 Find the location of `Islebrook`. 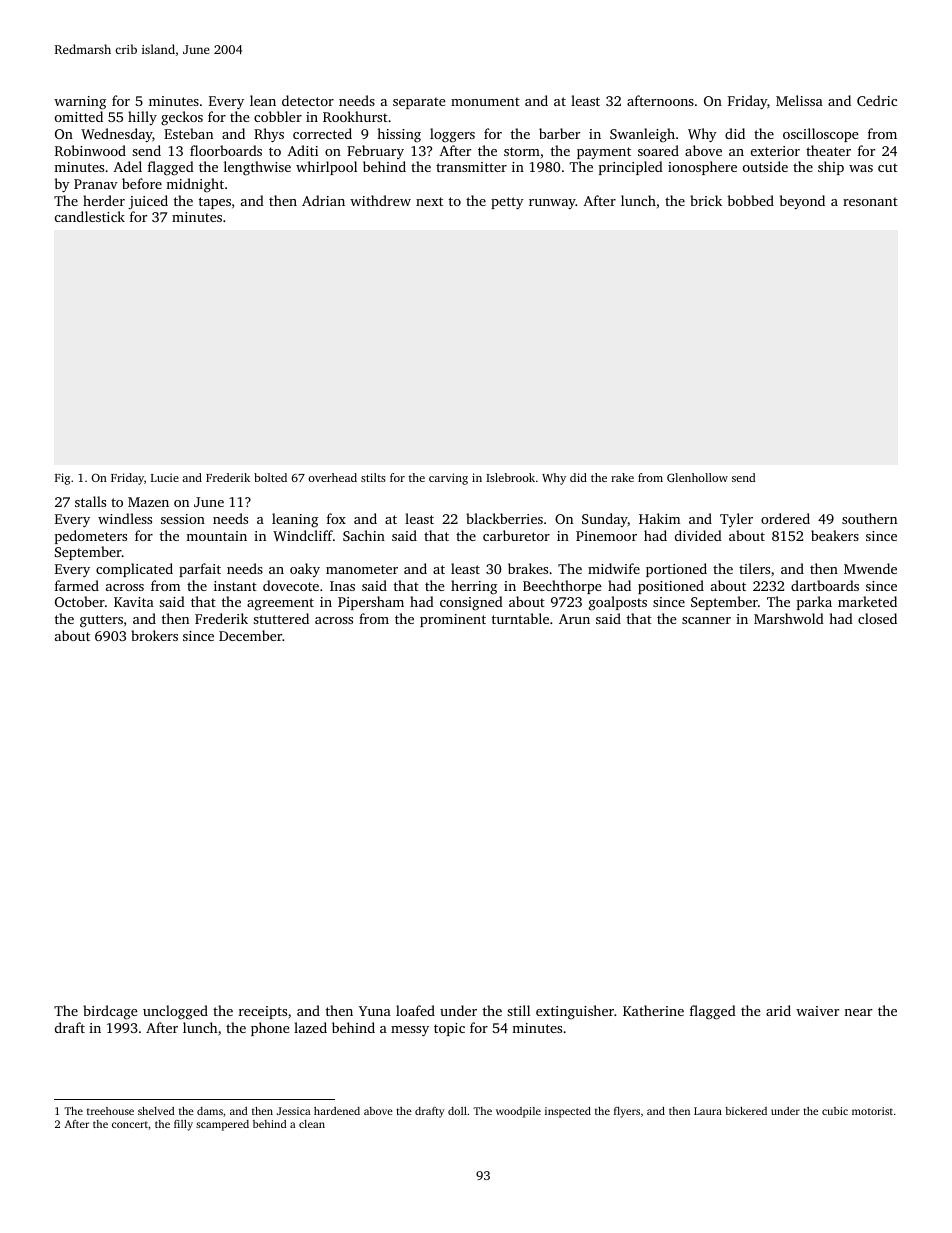

Islebrook is located at coordinates (510, 477).
